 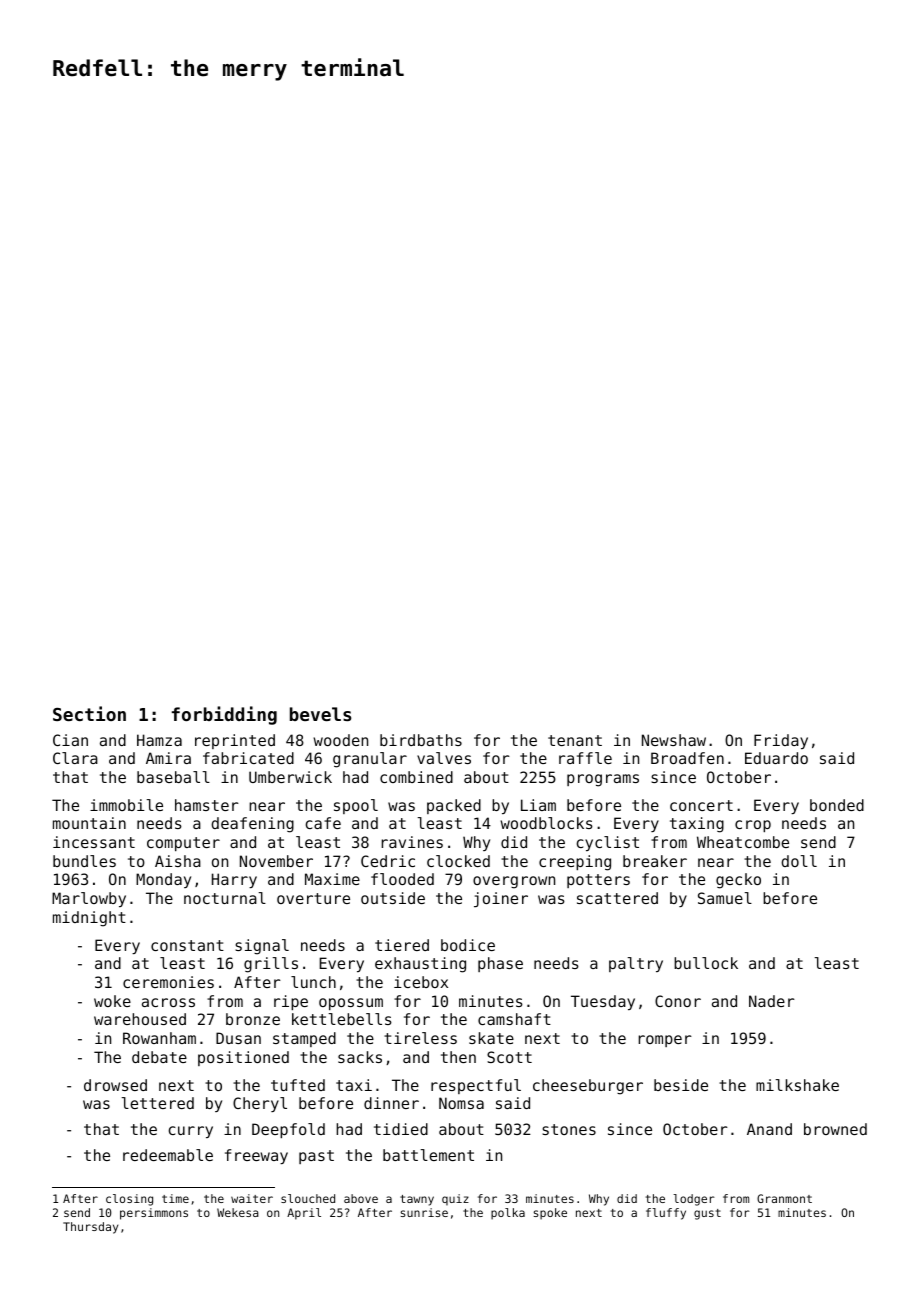 What do you see at coordinates (550, 1214) in the screenshot?
I see `spoke` at bounding box center [550, 1214].
